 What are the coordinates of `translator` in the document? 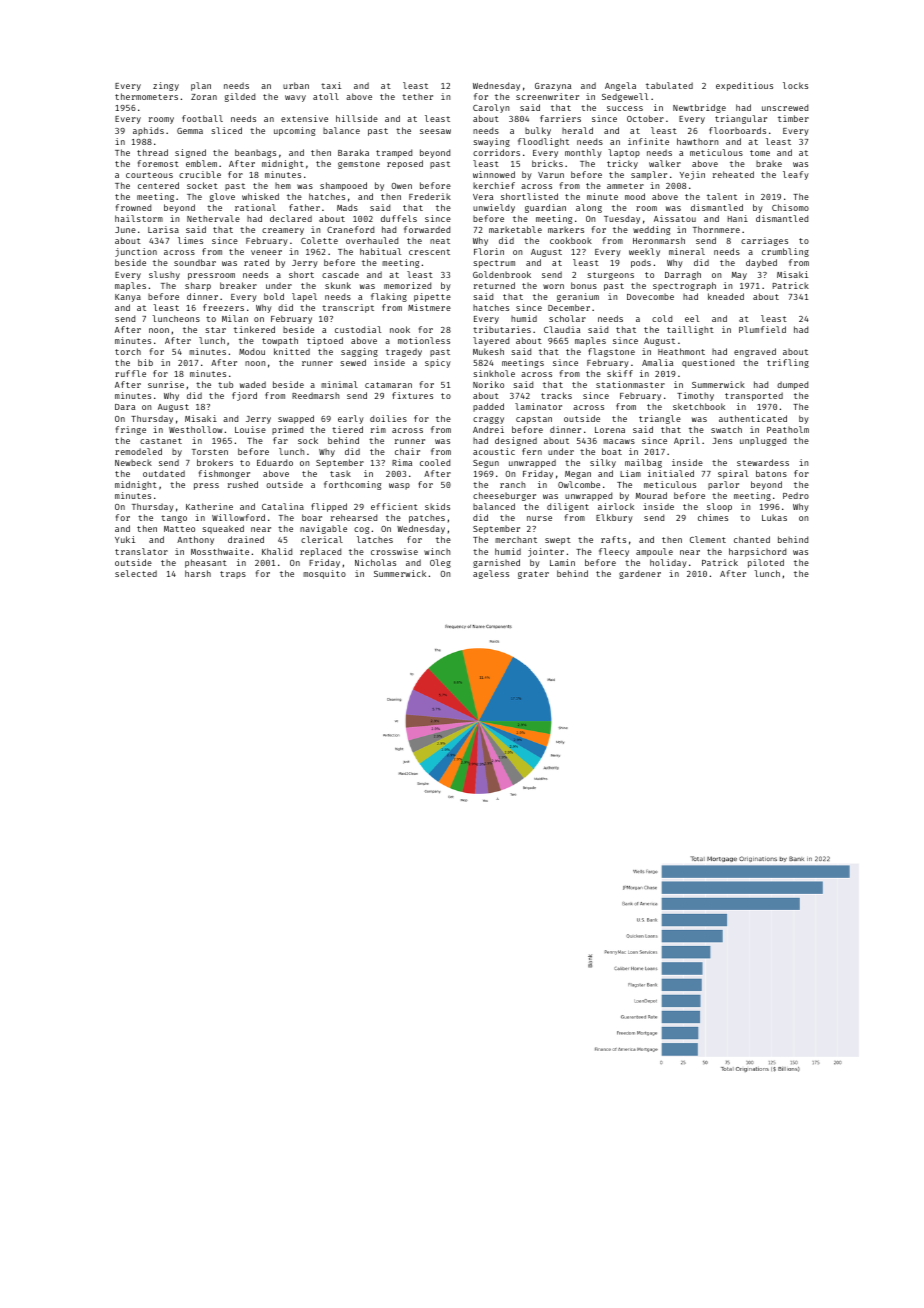 It's located at (141, 551).
